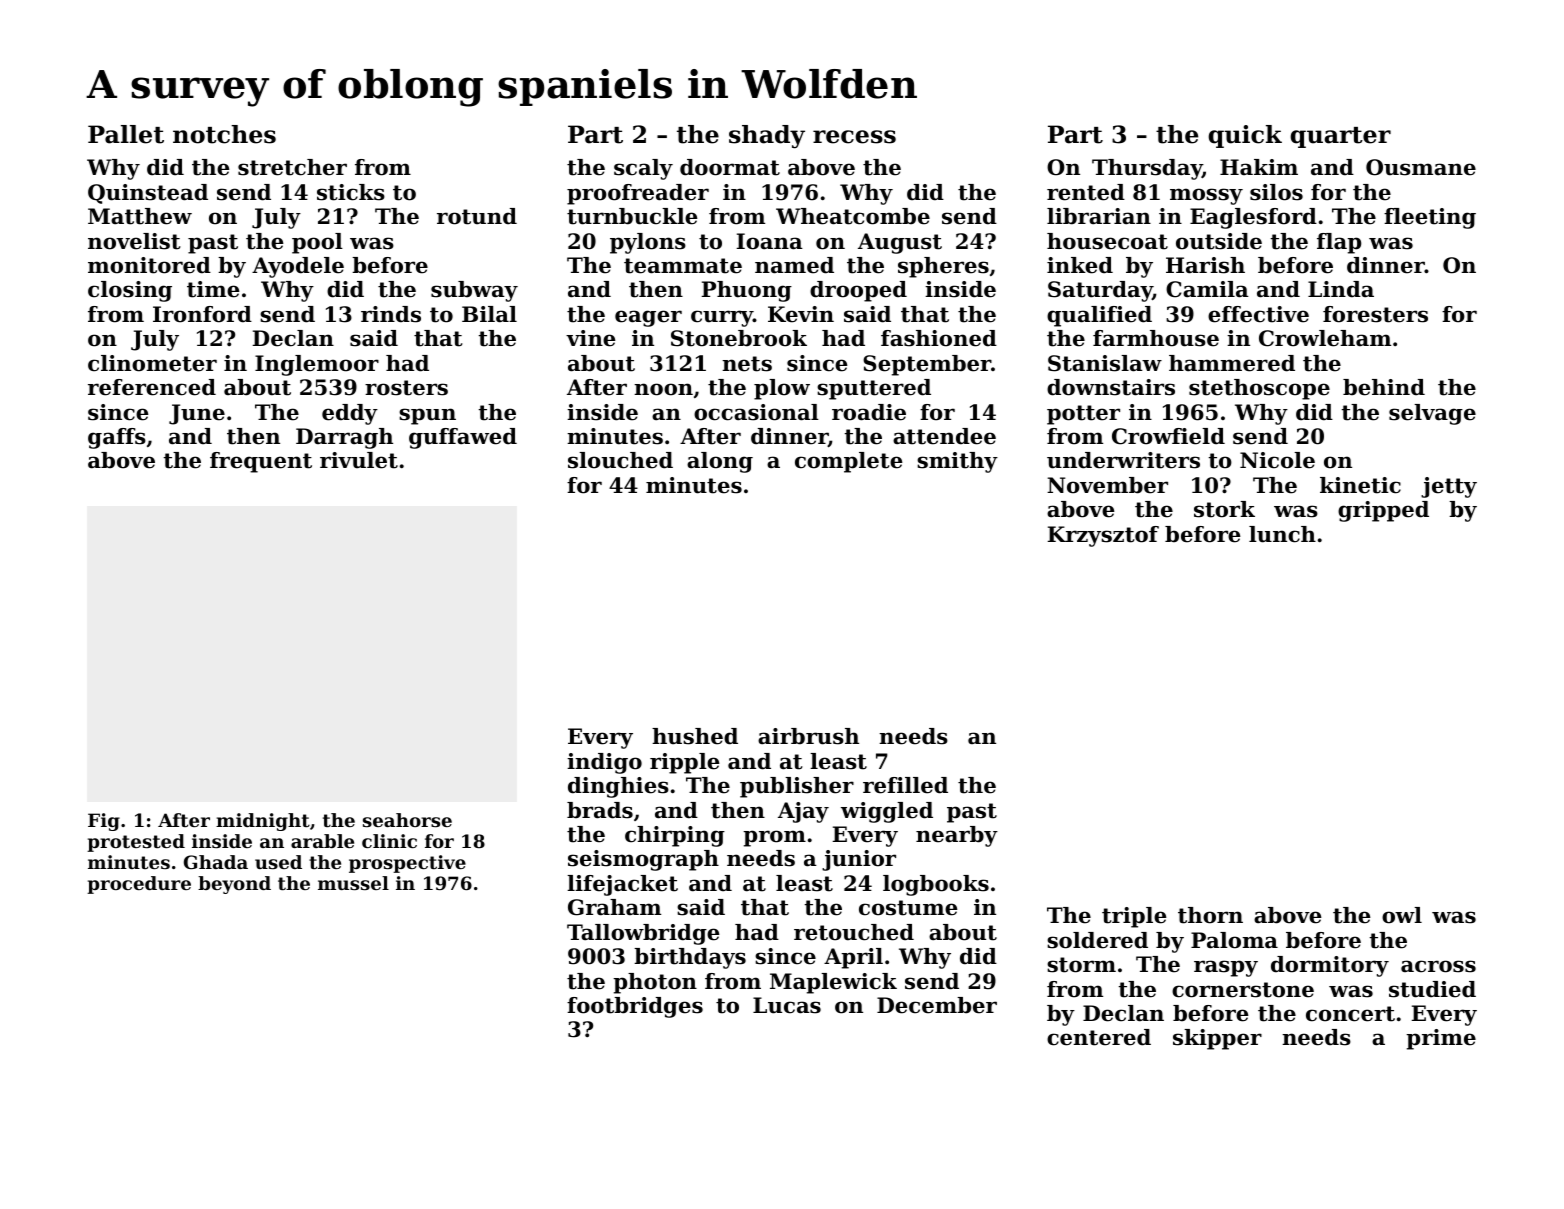  I want to click on jetty, so click(1449, 487).
